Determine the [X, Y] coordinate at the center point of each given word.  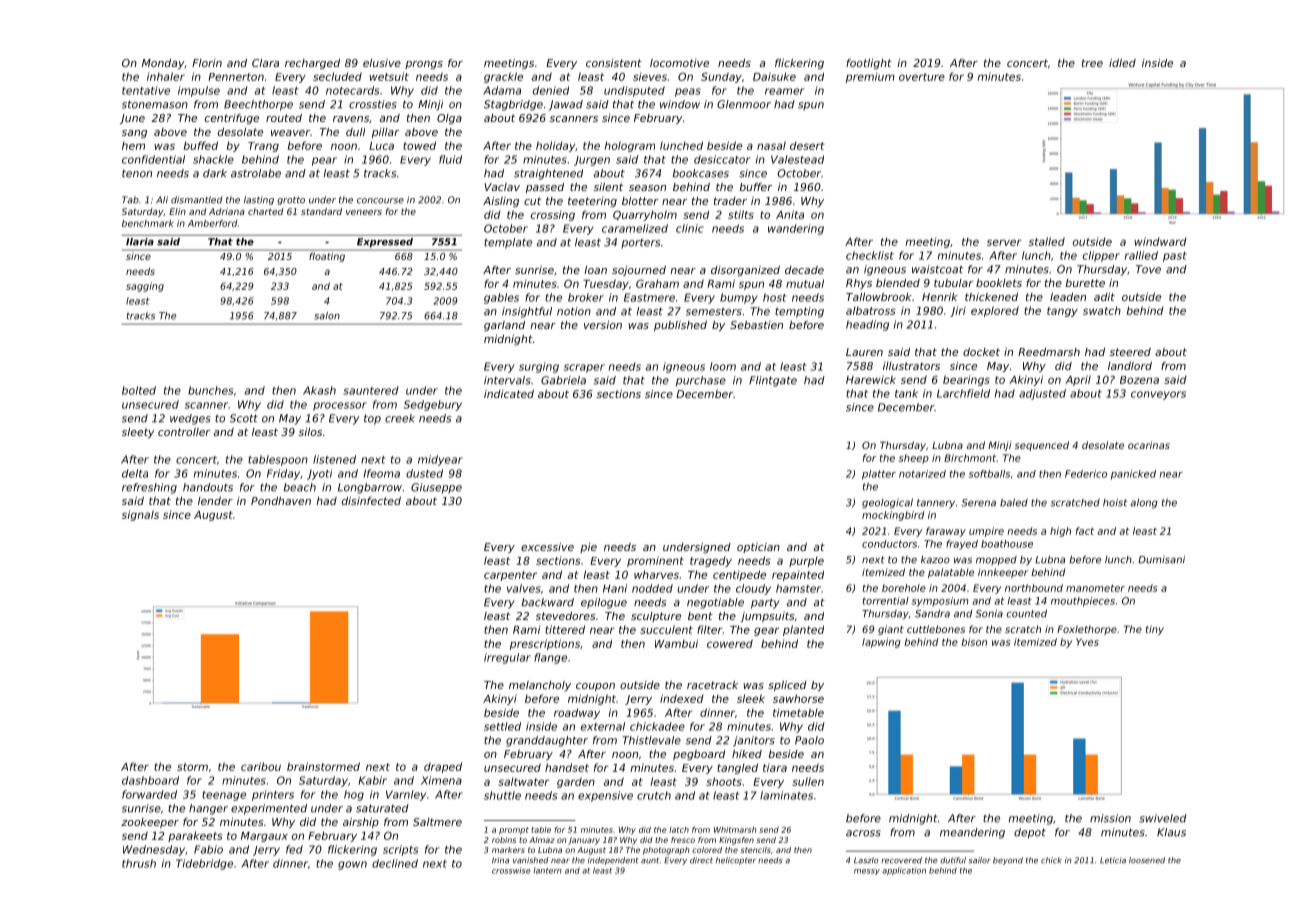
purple [806, 561]
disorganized [745, 271]
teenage [224, 796]
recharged [312, 64]
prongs [424, 65]
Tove [1148, 269]
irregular [507, 658]
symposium [940, 602]
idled [1122, 63]
